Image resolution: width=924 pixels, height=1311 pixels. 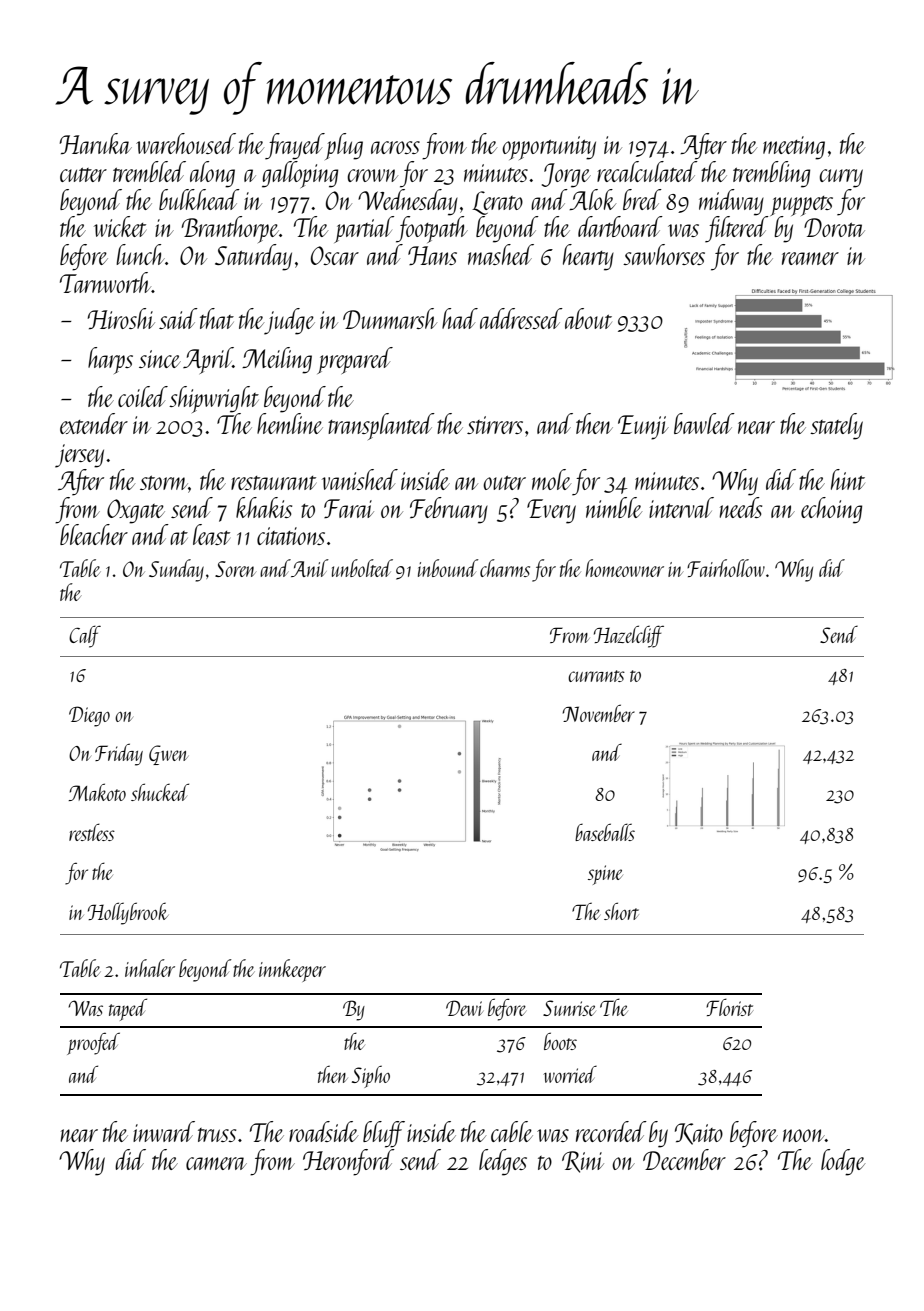 What do you see at coordinates (549, 148) in the image?
I see `opportunity` at bounding box center [549, 148].
